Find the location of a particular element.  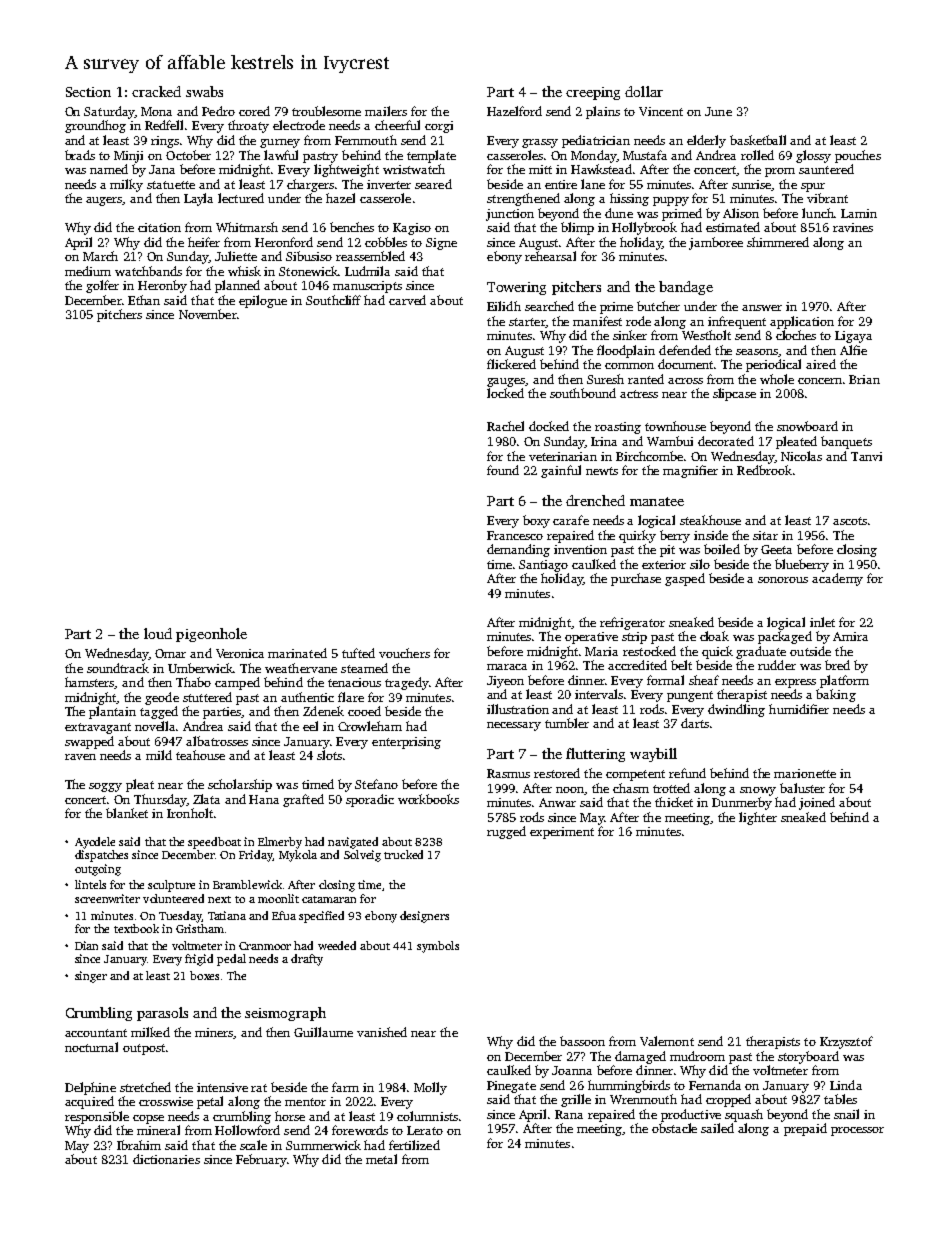

dwindling is located at coordinates (736, 710).
